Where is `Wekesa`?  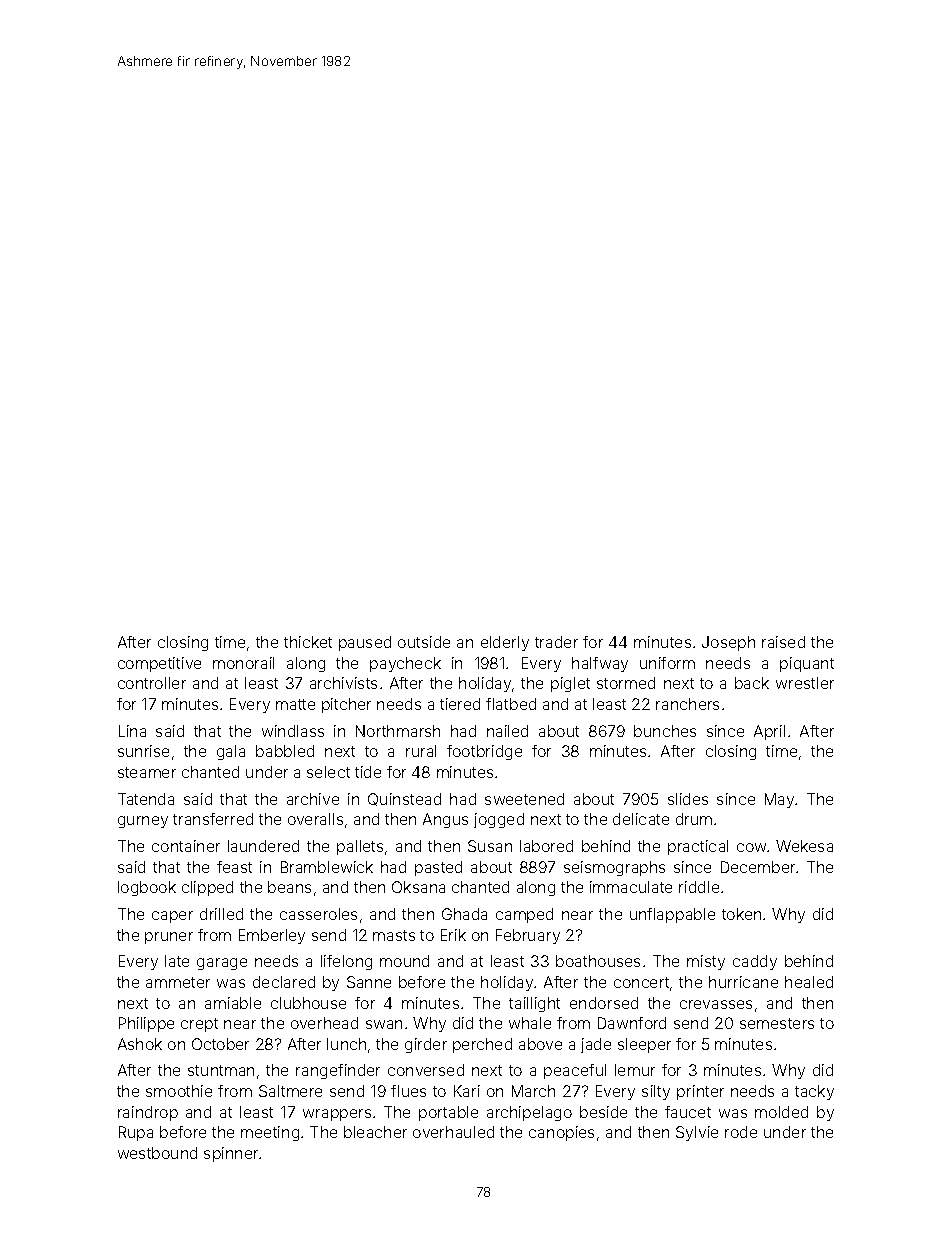
Wekesa is located at coordinates (804, 846).
